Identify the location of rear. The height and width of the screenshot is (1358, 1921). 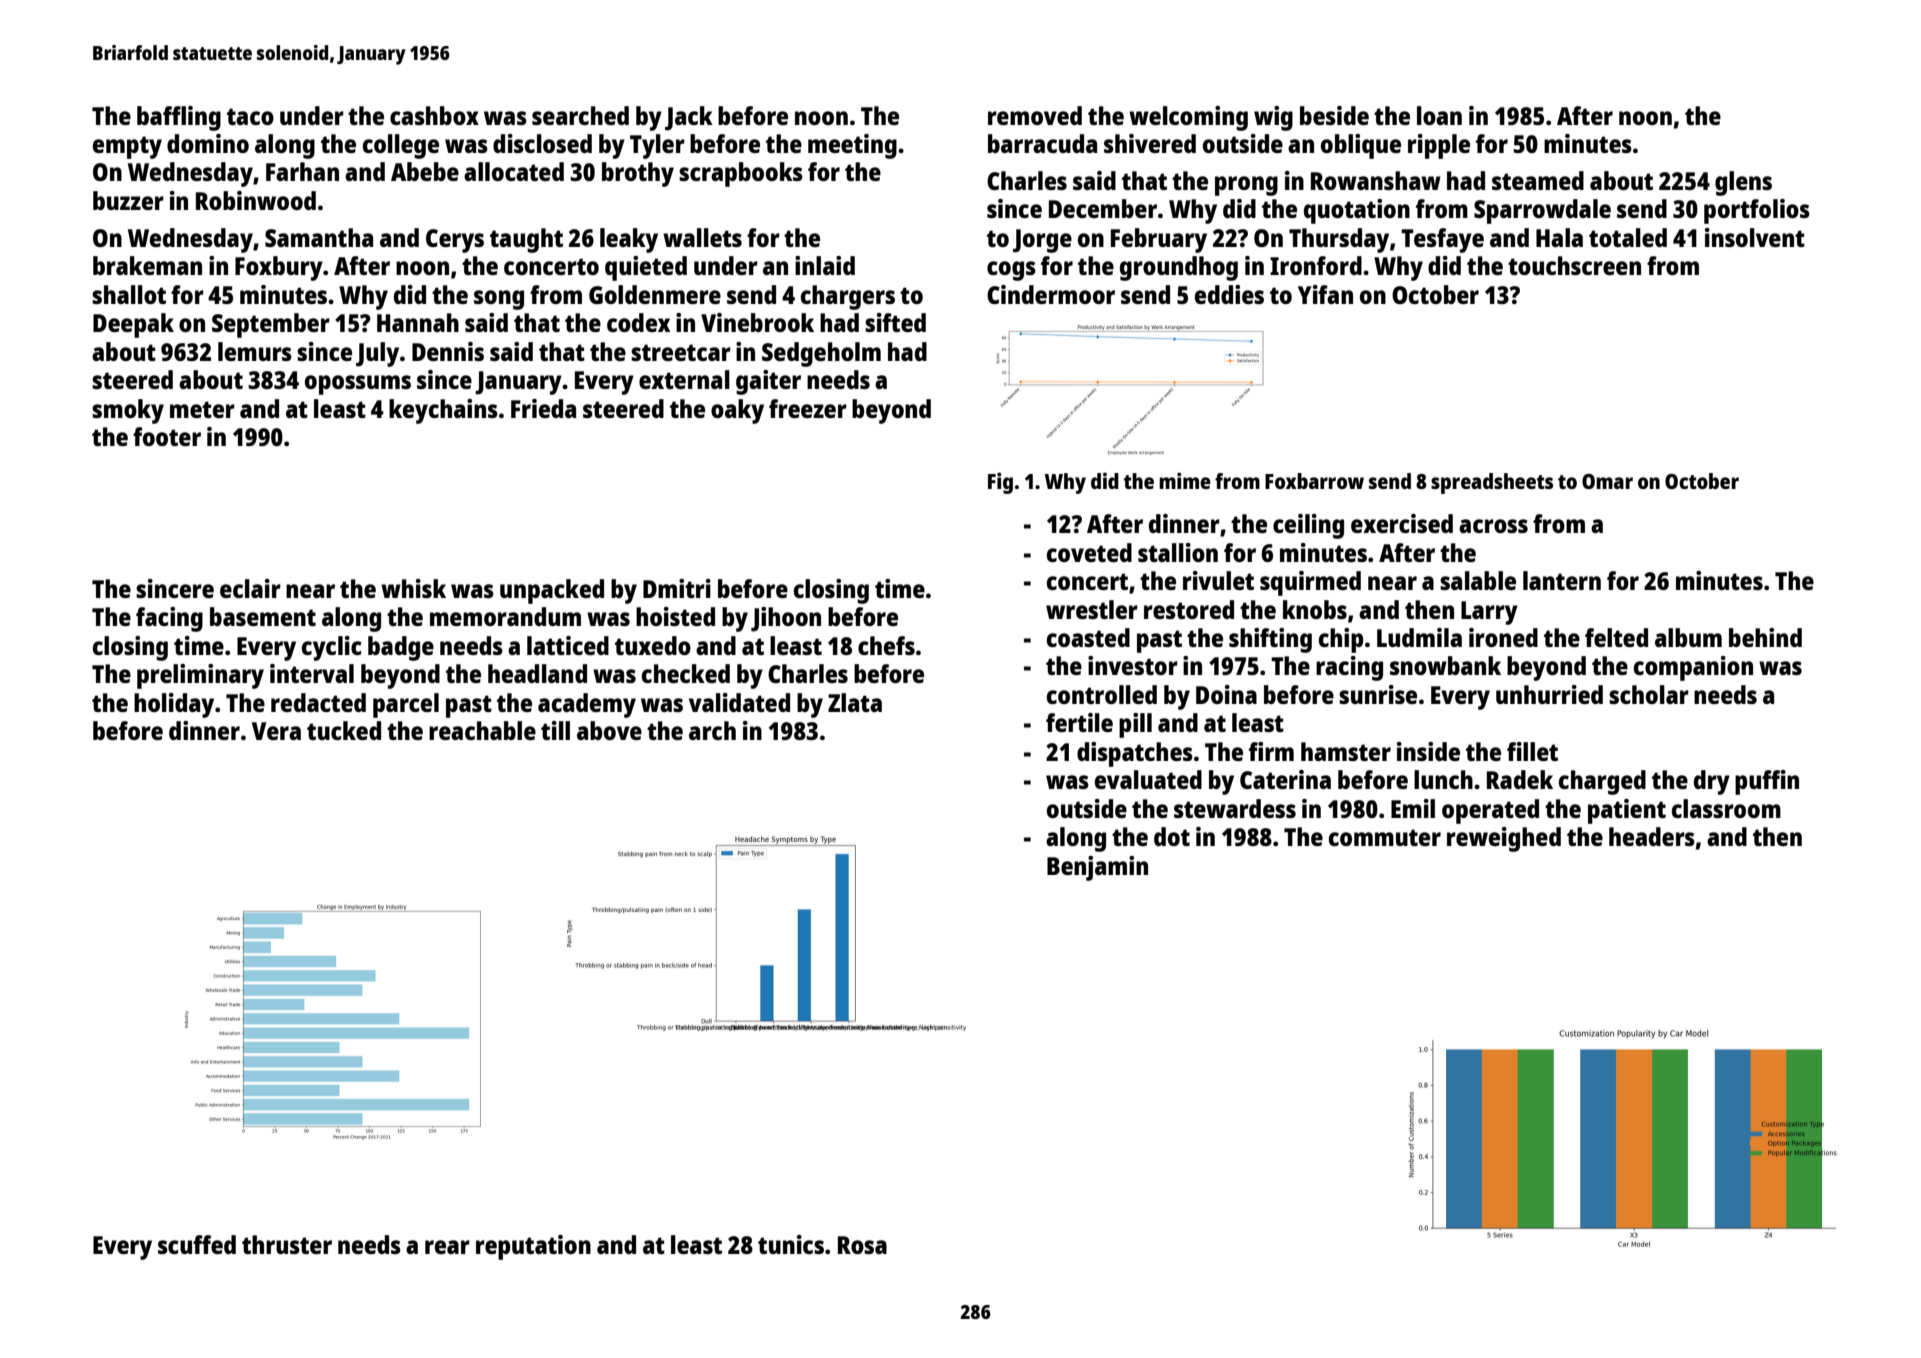
(447, 1247).
